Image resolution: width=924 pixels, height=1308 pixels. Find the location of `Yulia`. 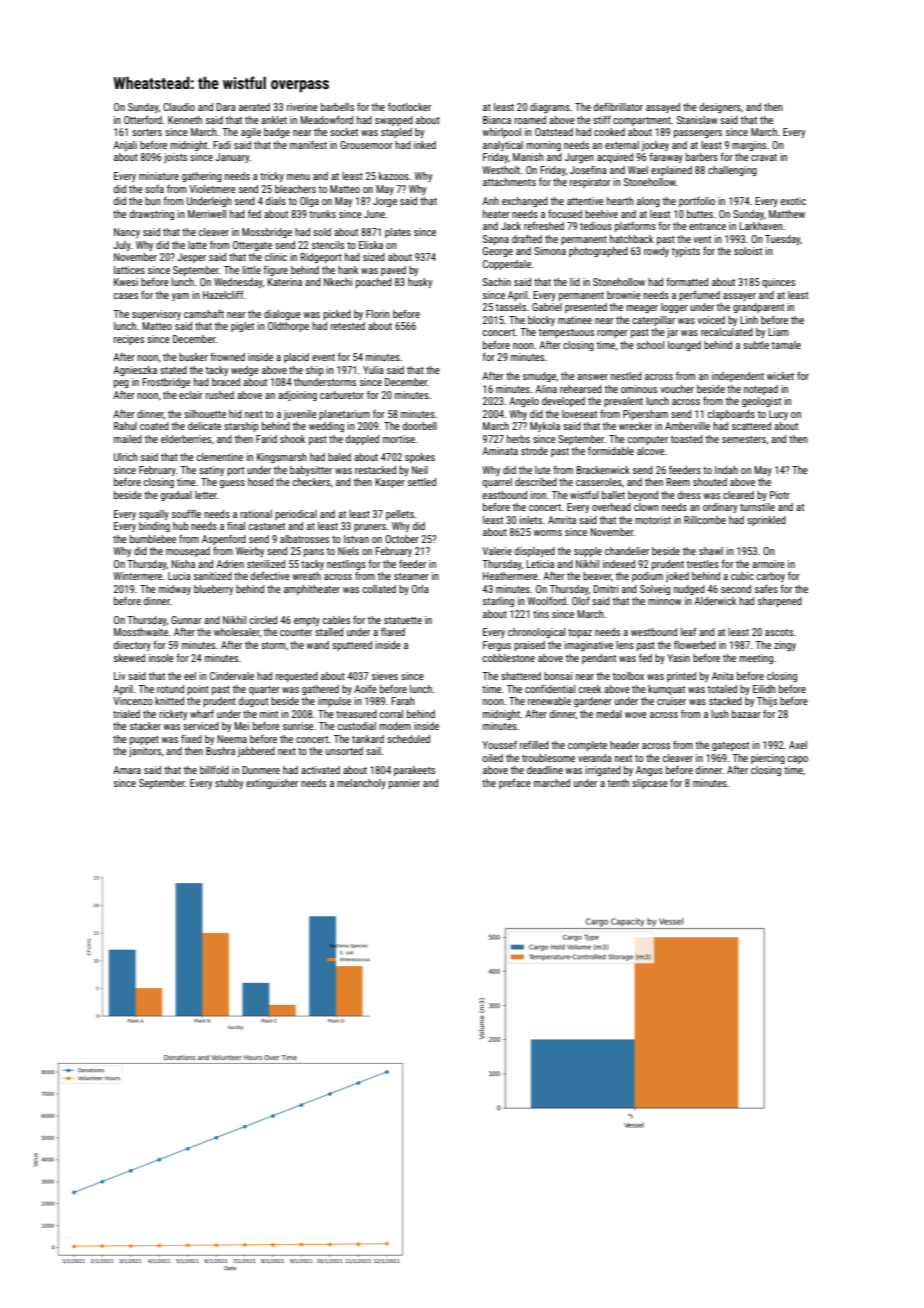

Yulia is located at coordinates (373, 370).
